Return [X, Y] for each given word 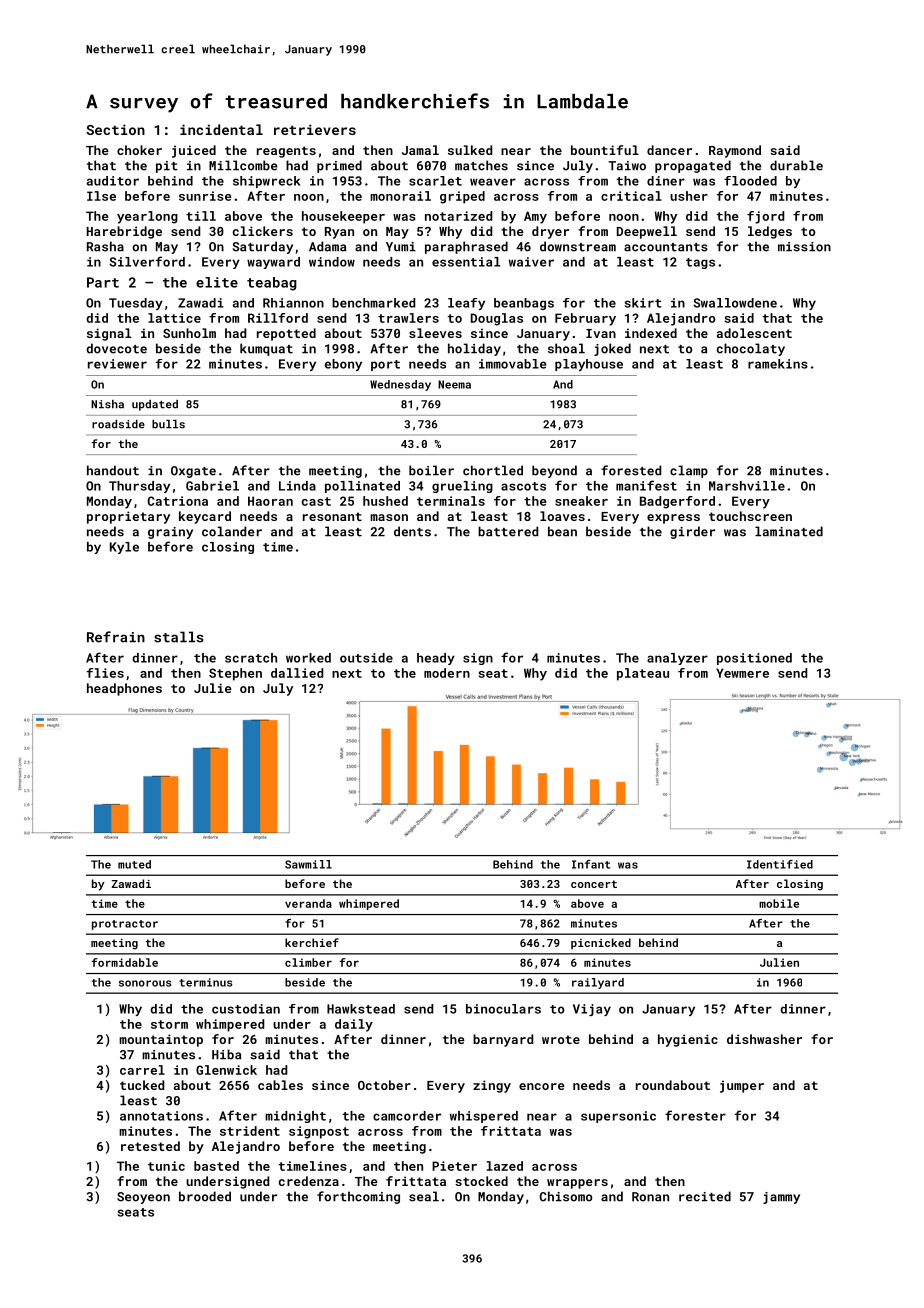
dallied [297, 673]
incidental [221, 129]
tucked [142, 1085]
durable [796, 165]
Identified [780, 864]
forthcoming [358, 1197]
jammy [781, 1198]
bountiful [605, 150]
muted [134, 864]
